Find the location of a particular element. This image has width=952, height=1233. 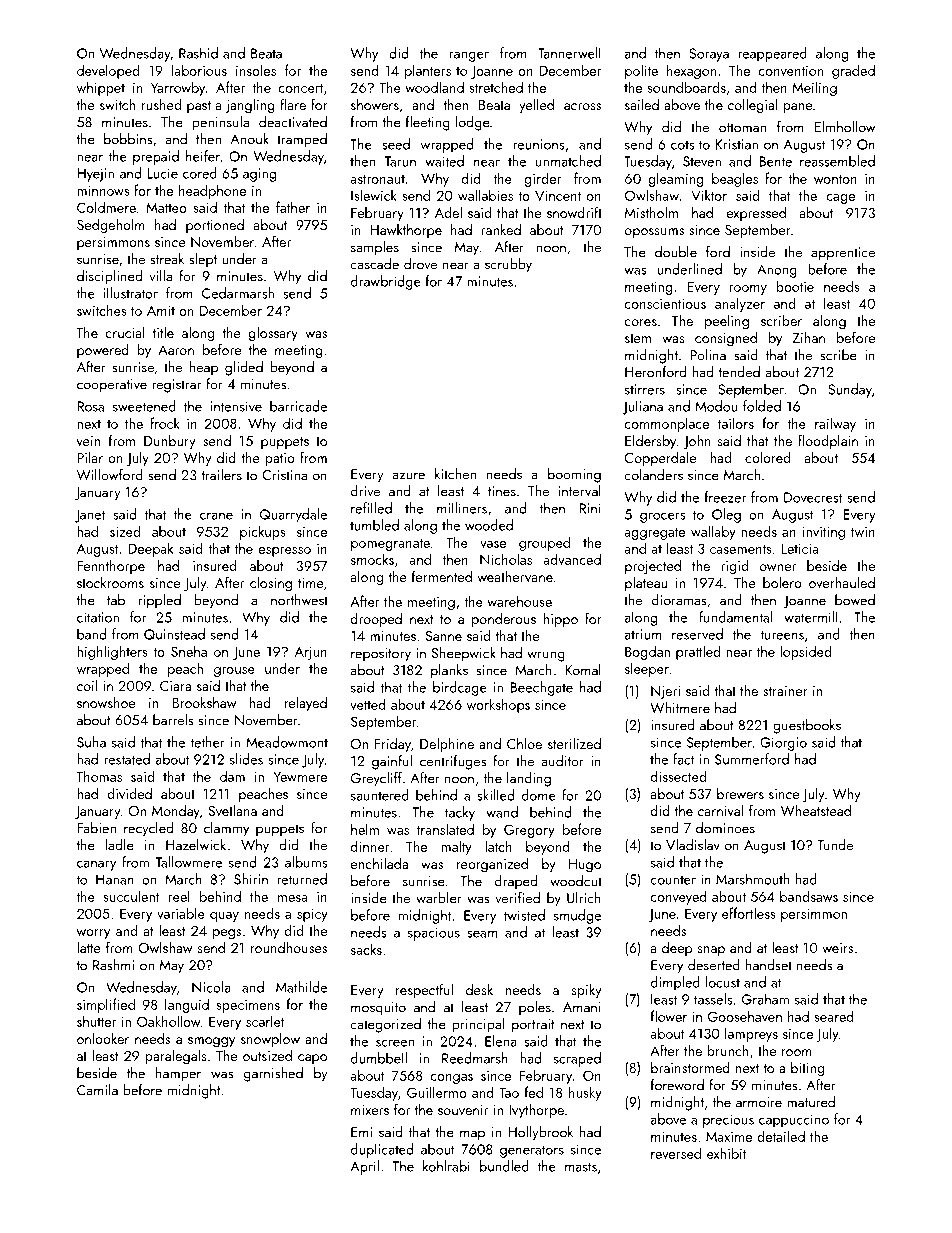

desk is located at coordinates (479, 989).
